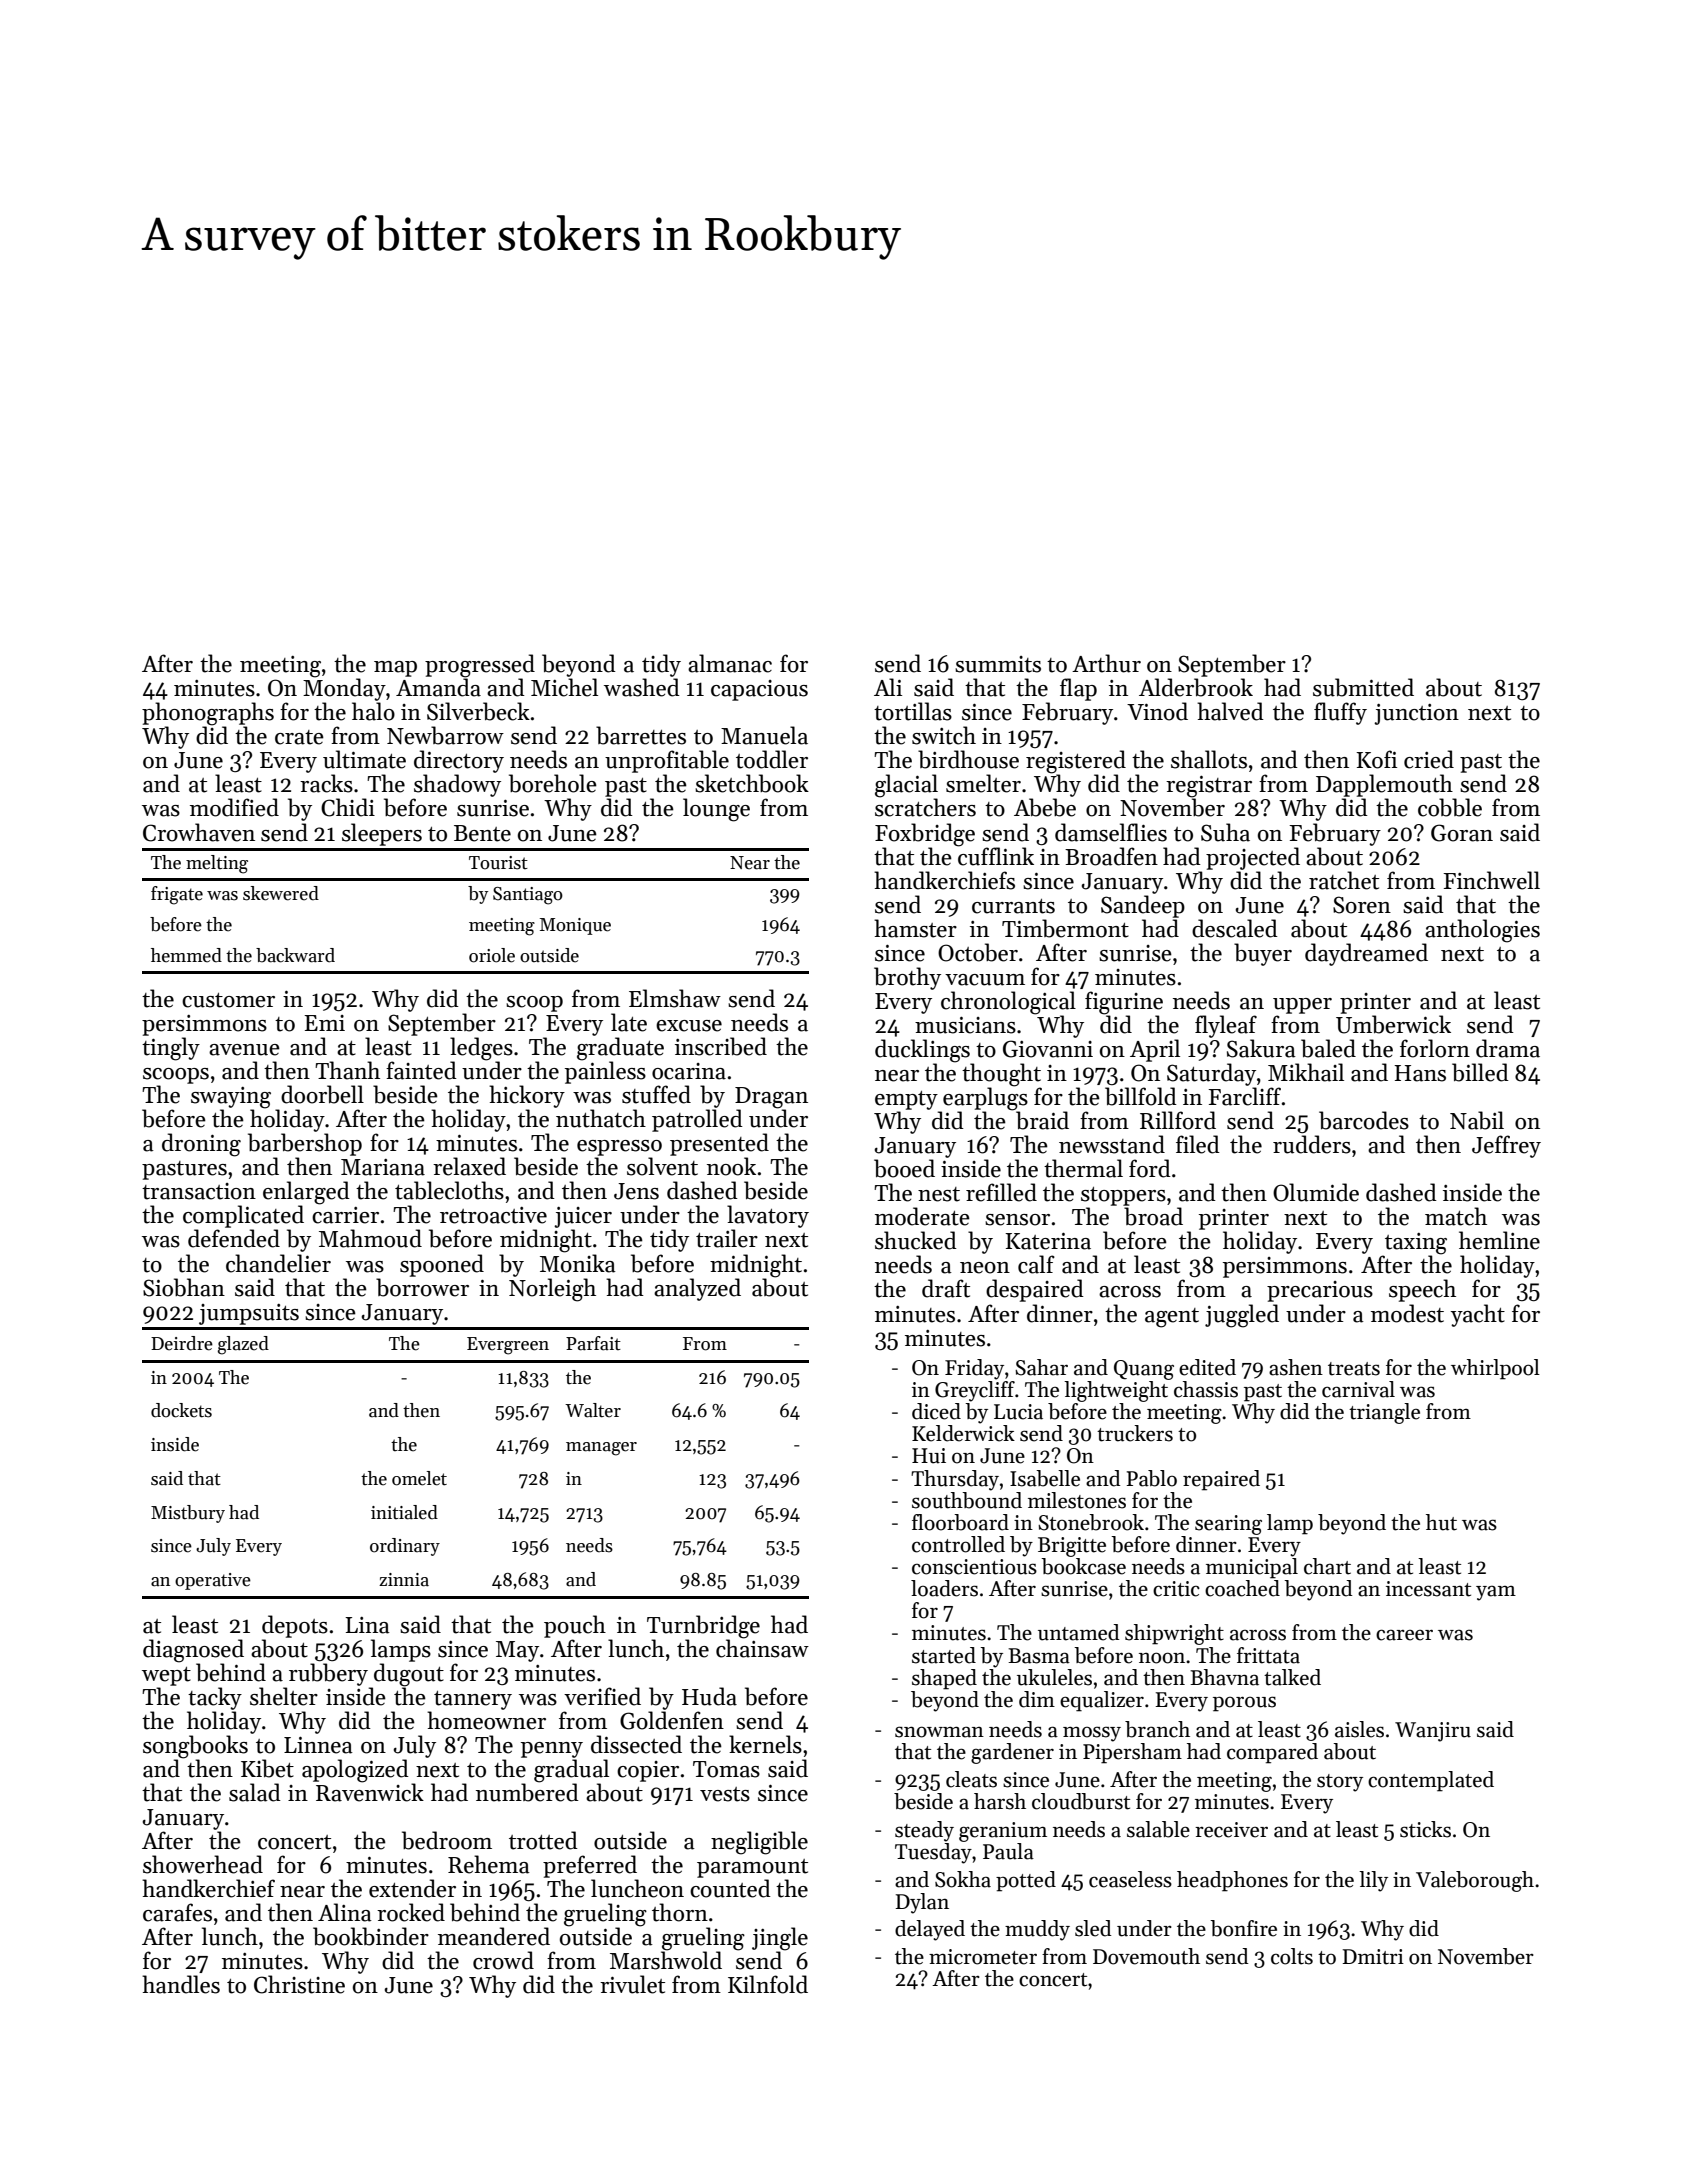 The image size is (1683, 2178). Describe the element at coordinates (1198, 1144) in the screenshot. I see `filed` at that location.
